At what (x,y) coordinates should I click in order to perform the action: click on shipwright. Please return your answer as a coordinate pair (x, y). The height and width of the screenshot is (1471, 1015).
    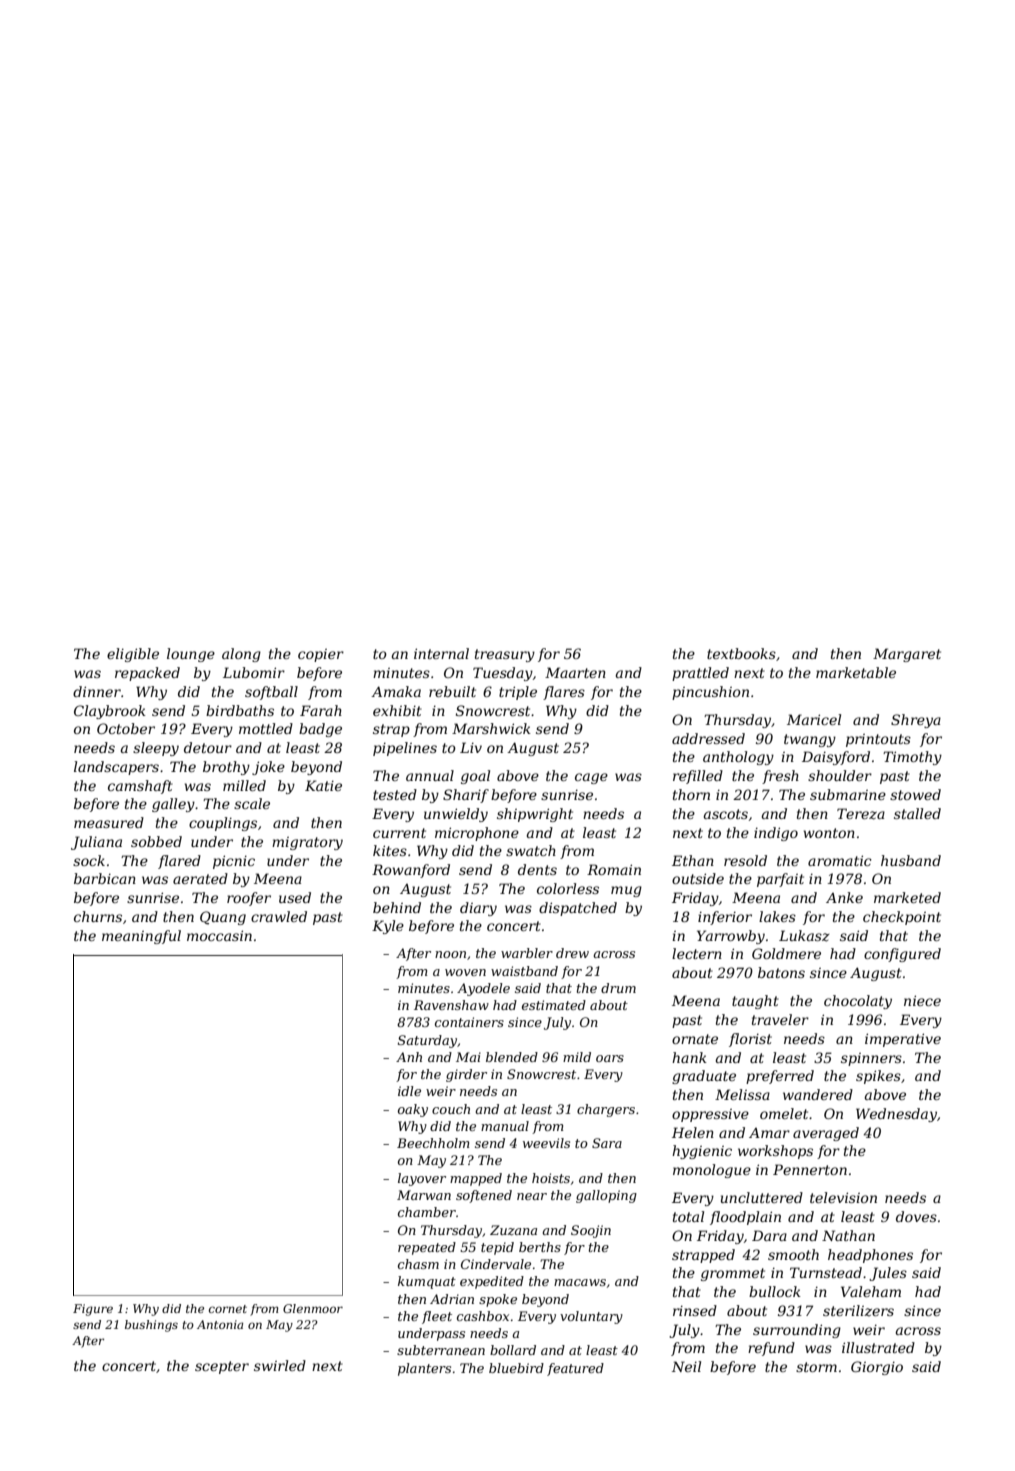
    Looking at the image, I should click on (535, 815).
